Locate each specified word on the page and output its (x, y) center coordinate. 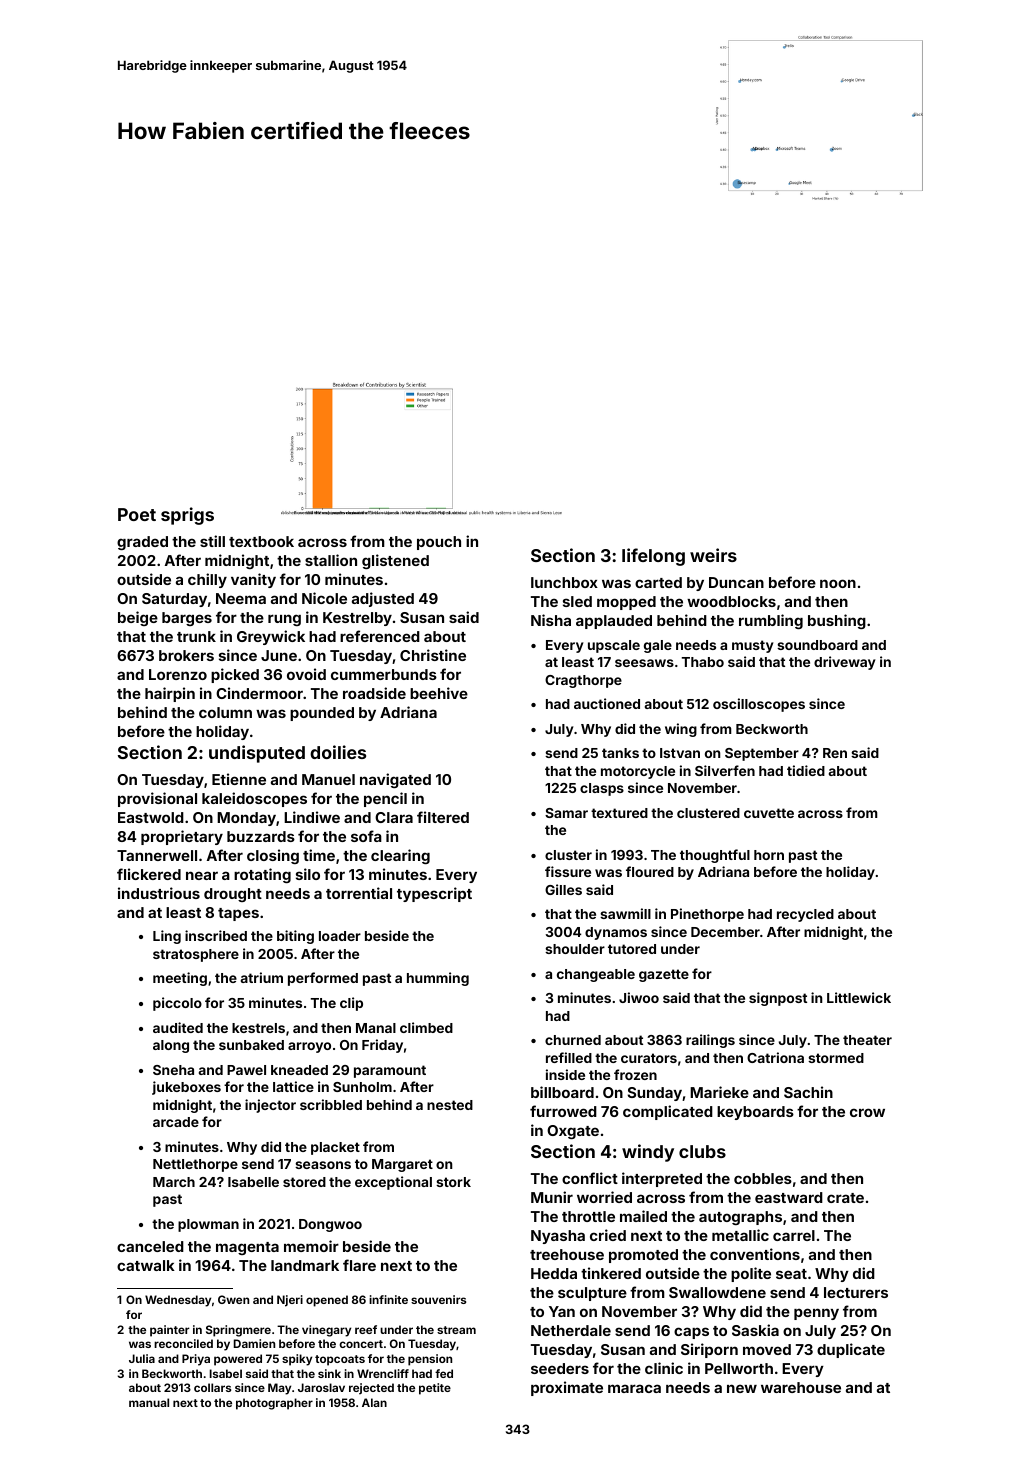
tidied (806, 770)
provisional (157, 799)
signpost (778, 999)
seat (791, 1274)
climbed (426, 1027)
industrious (159, 893)
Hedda (554, 1273)
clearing (400, 856)
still (212, 541)
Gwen (233, 1299)
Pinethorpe (707, 915)
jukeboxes (186, 1088)
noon (838, 583)
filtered (443, 817)
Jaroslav (321, 1387)
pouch (439, 543)
